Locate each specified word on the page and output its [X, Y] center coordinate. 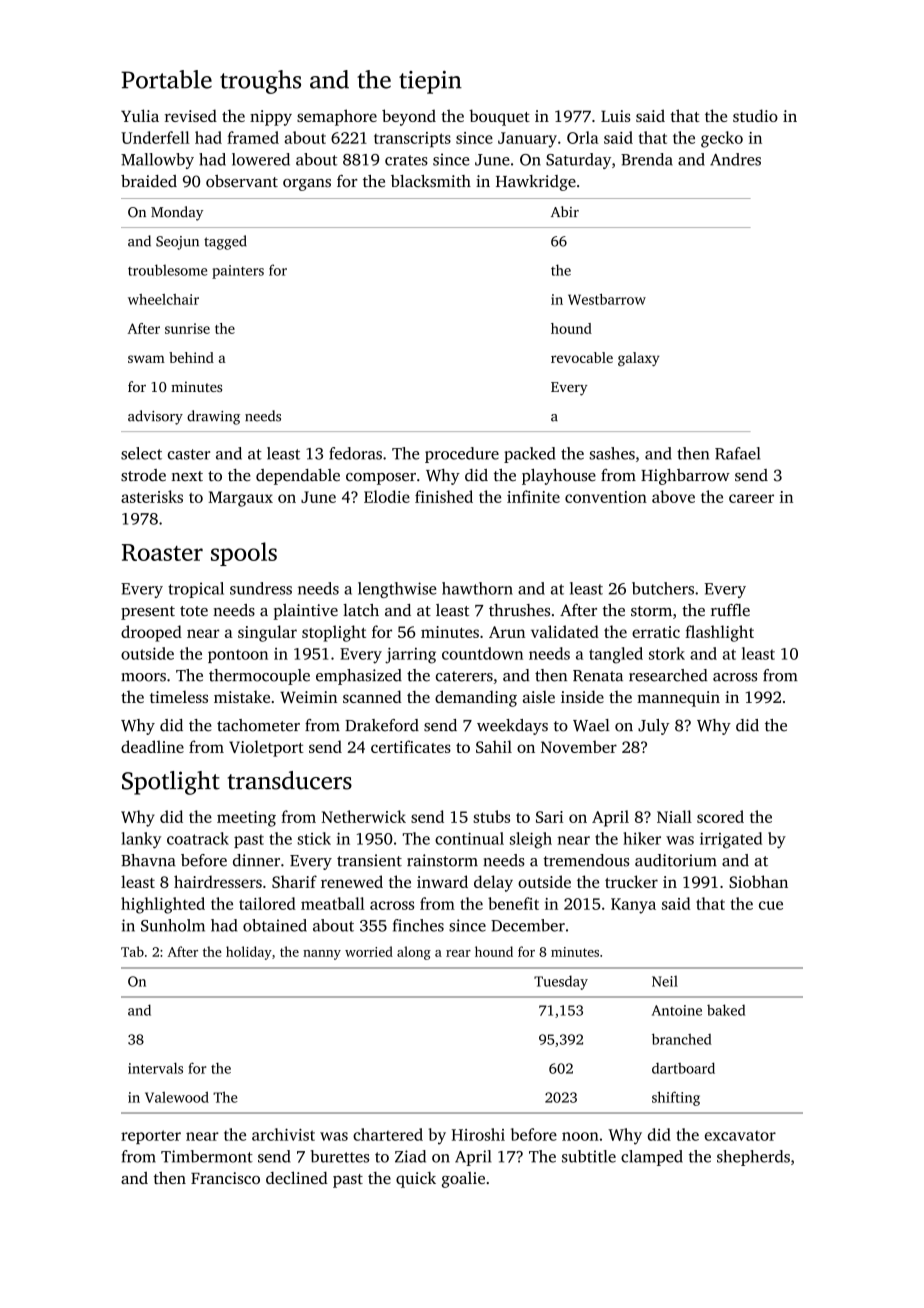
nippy [271, 118]
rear [458, 953]
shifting [676, 1098]
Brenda [647, 159]
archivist [283, 1134]
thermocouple [259, 677]
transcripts [412, 140]
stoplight [334, 633]
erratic [656, 632]
